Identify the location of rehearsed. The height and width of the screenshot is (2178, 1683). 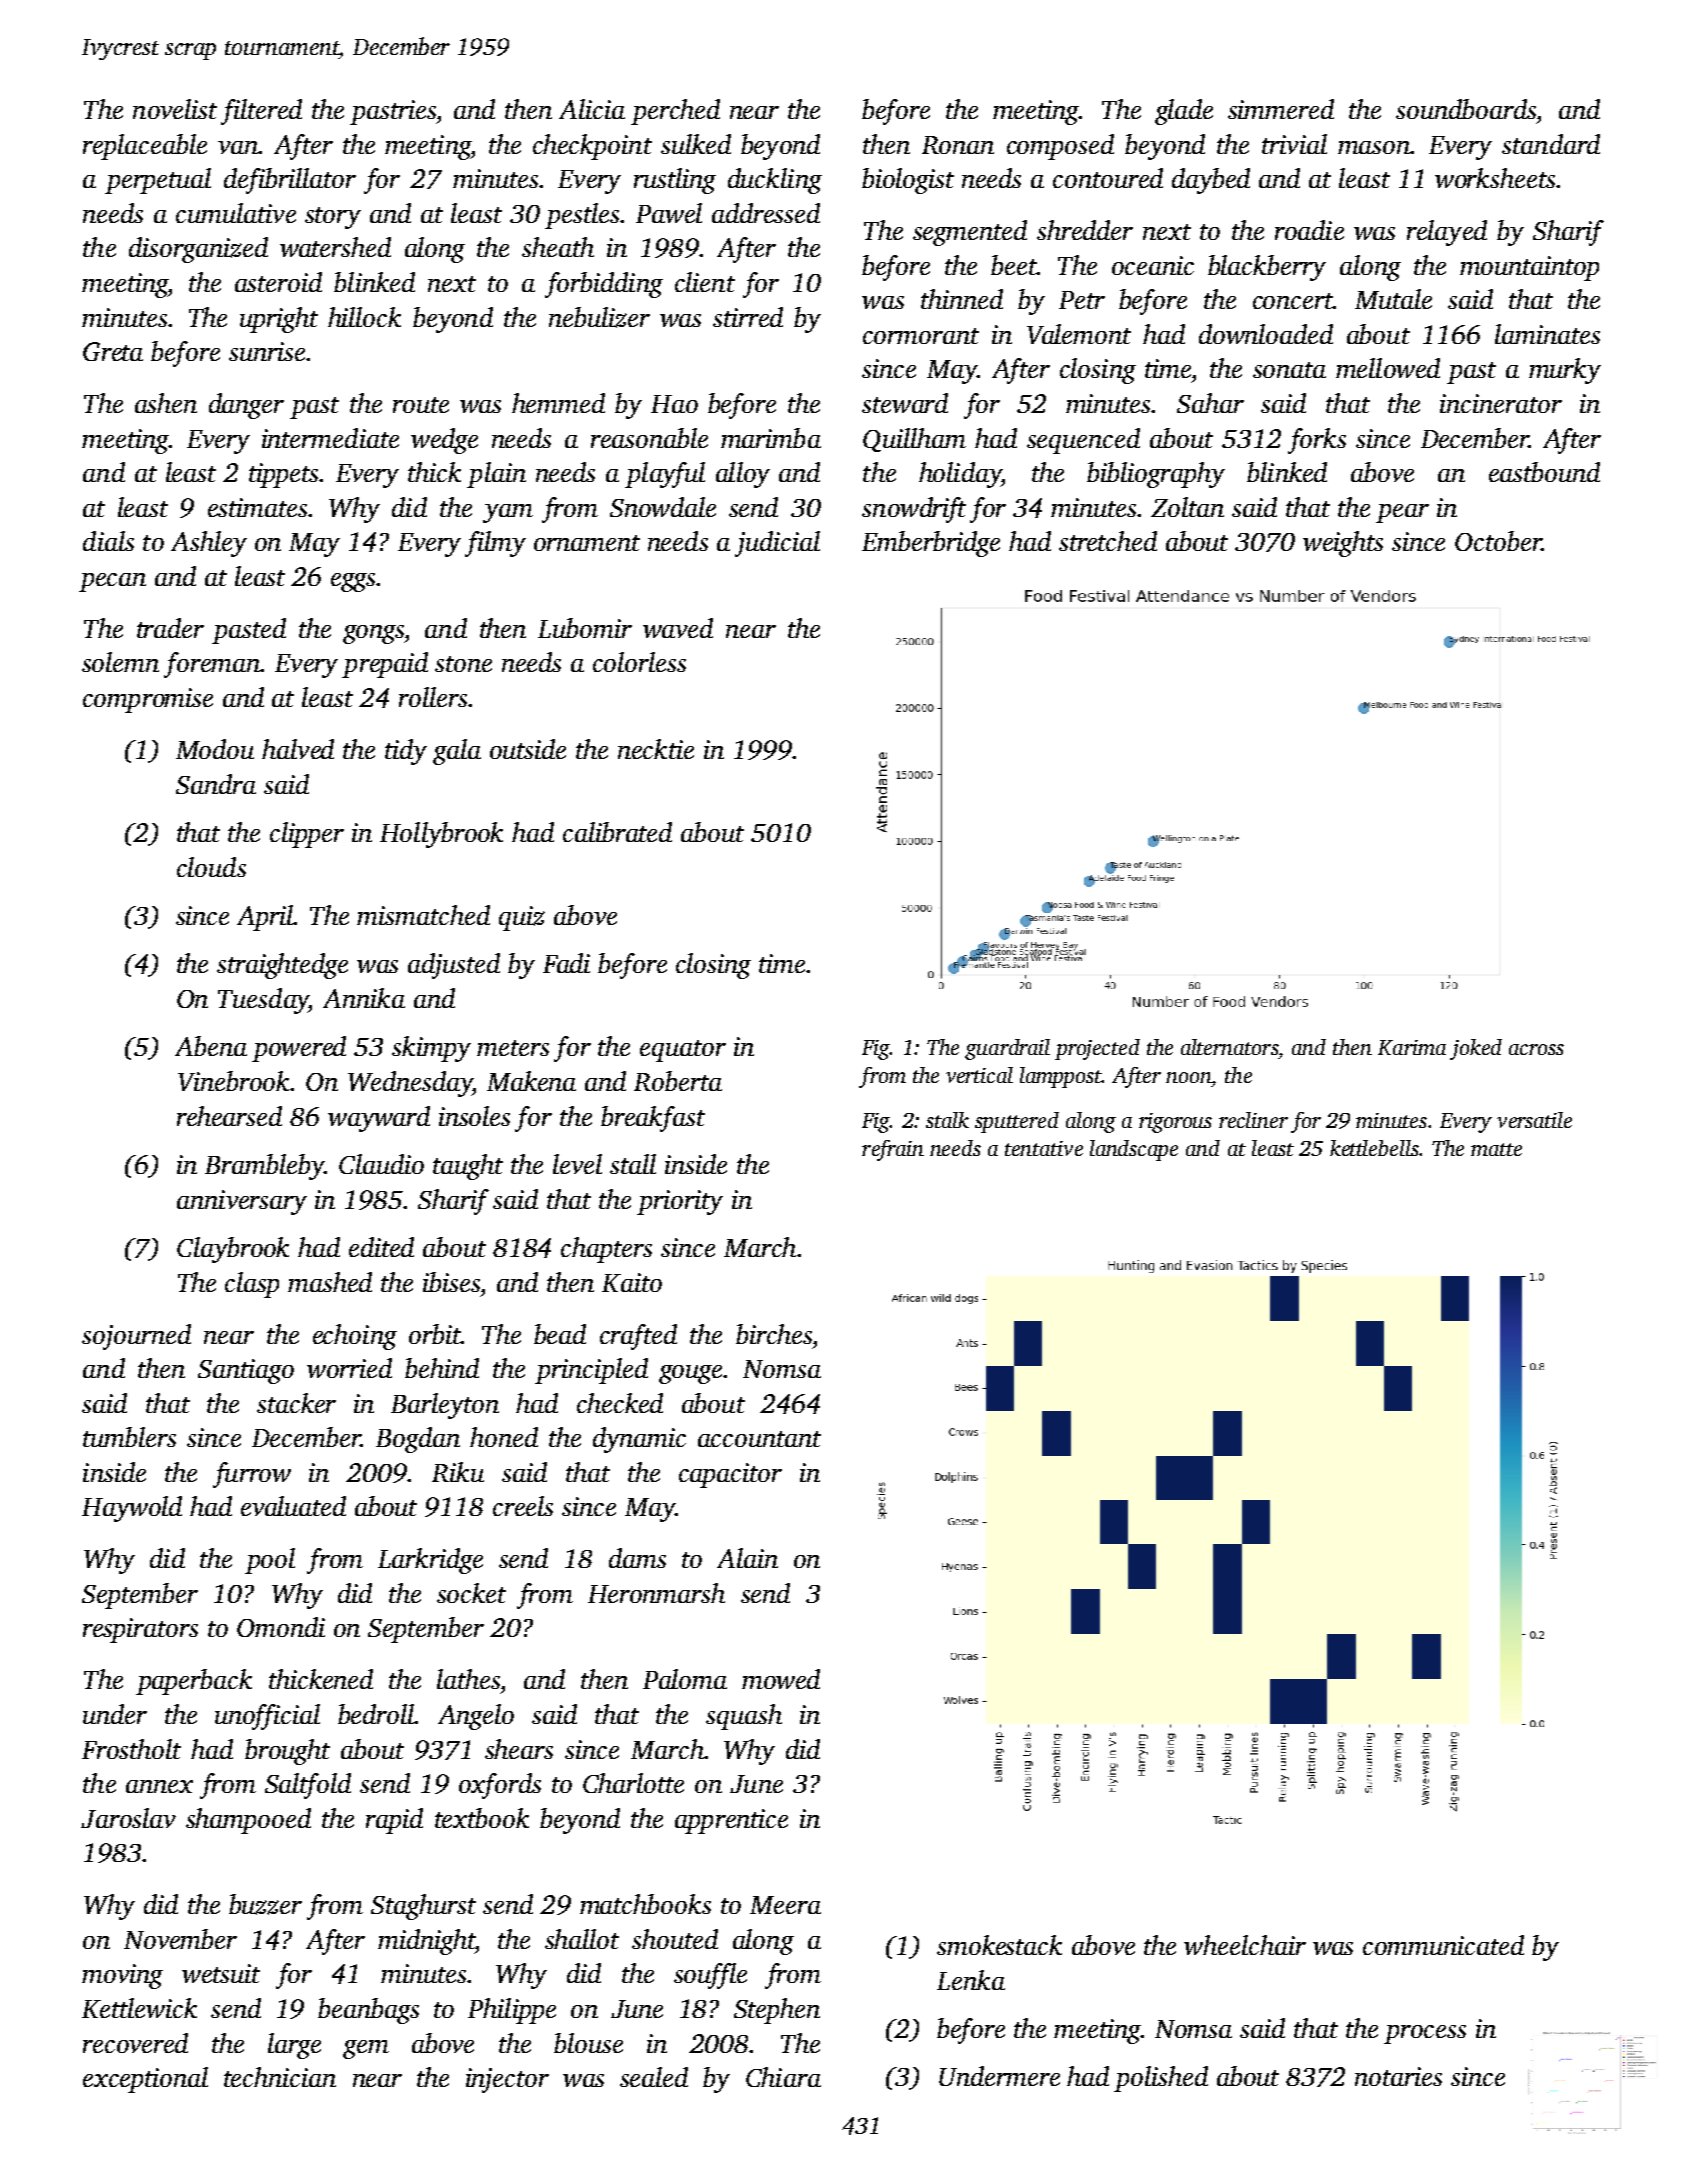
(229, 1116).
